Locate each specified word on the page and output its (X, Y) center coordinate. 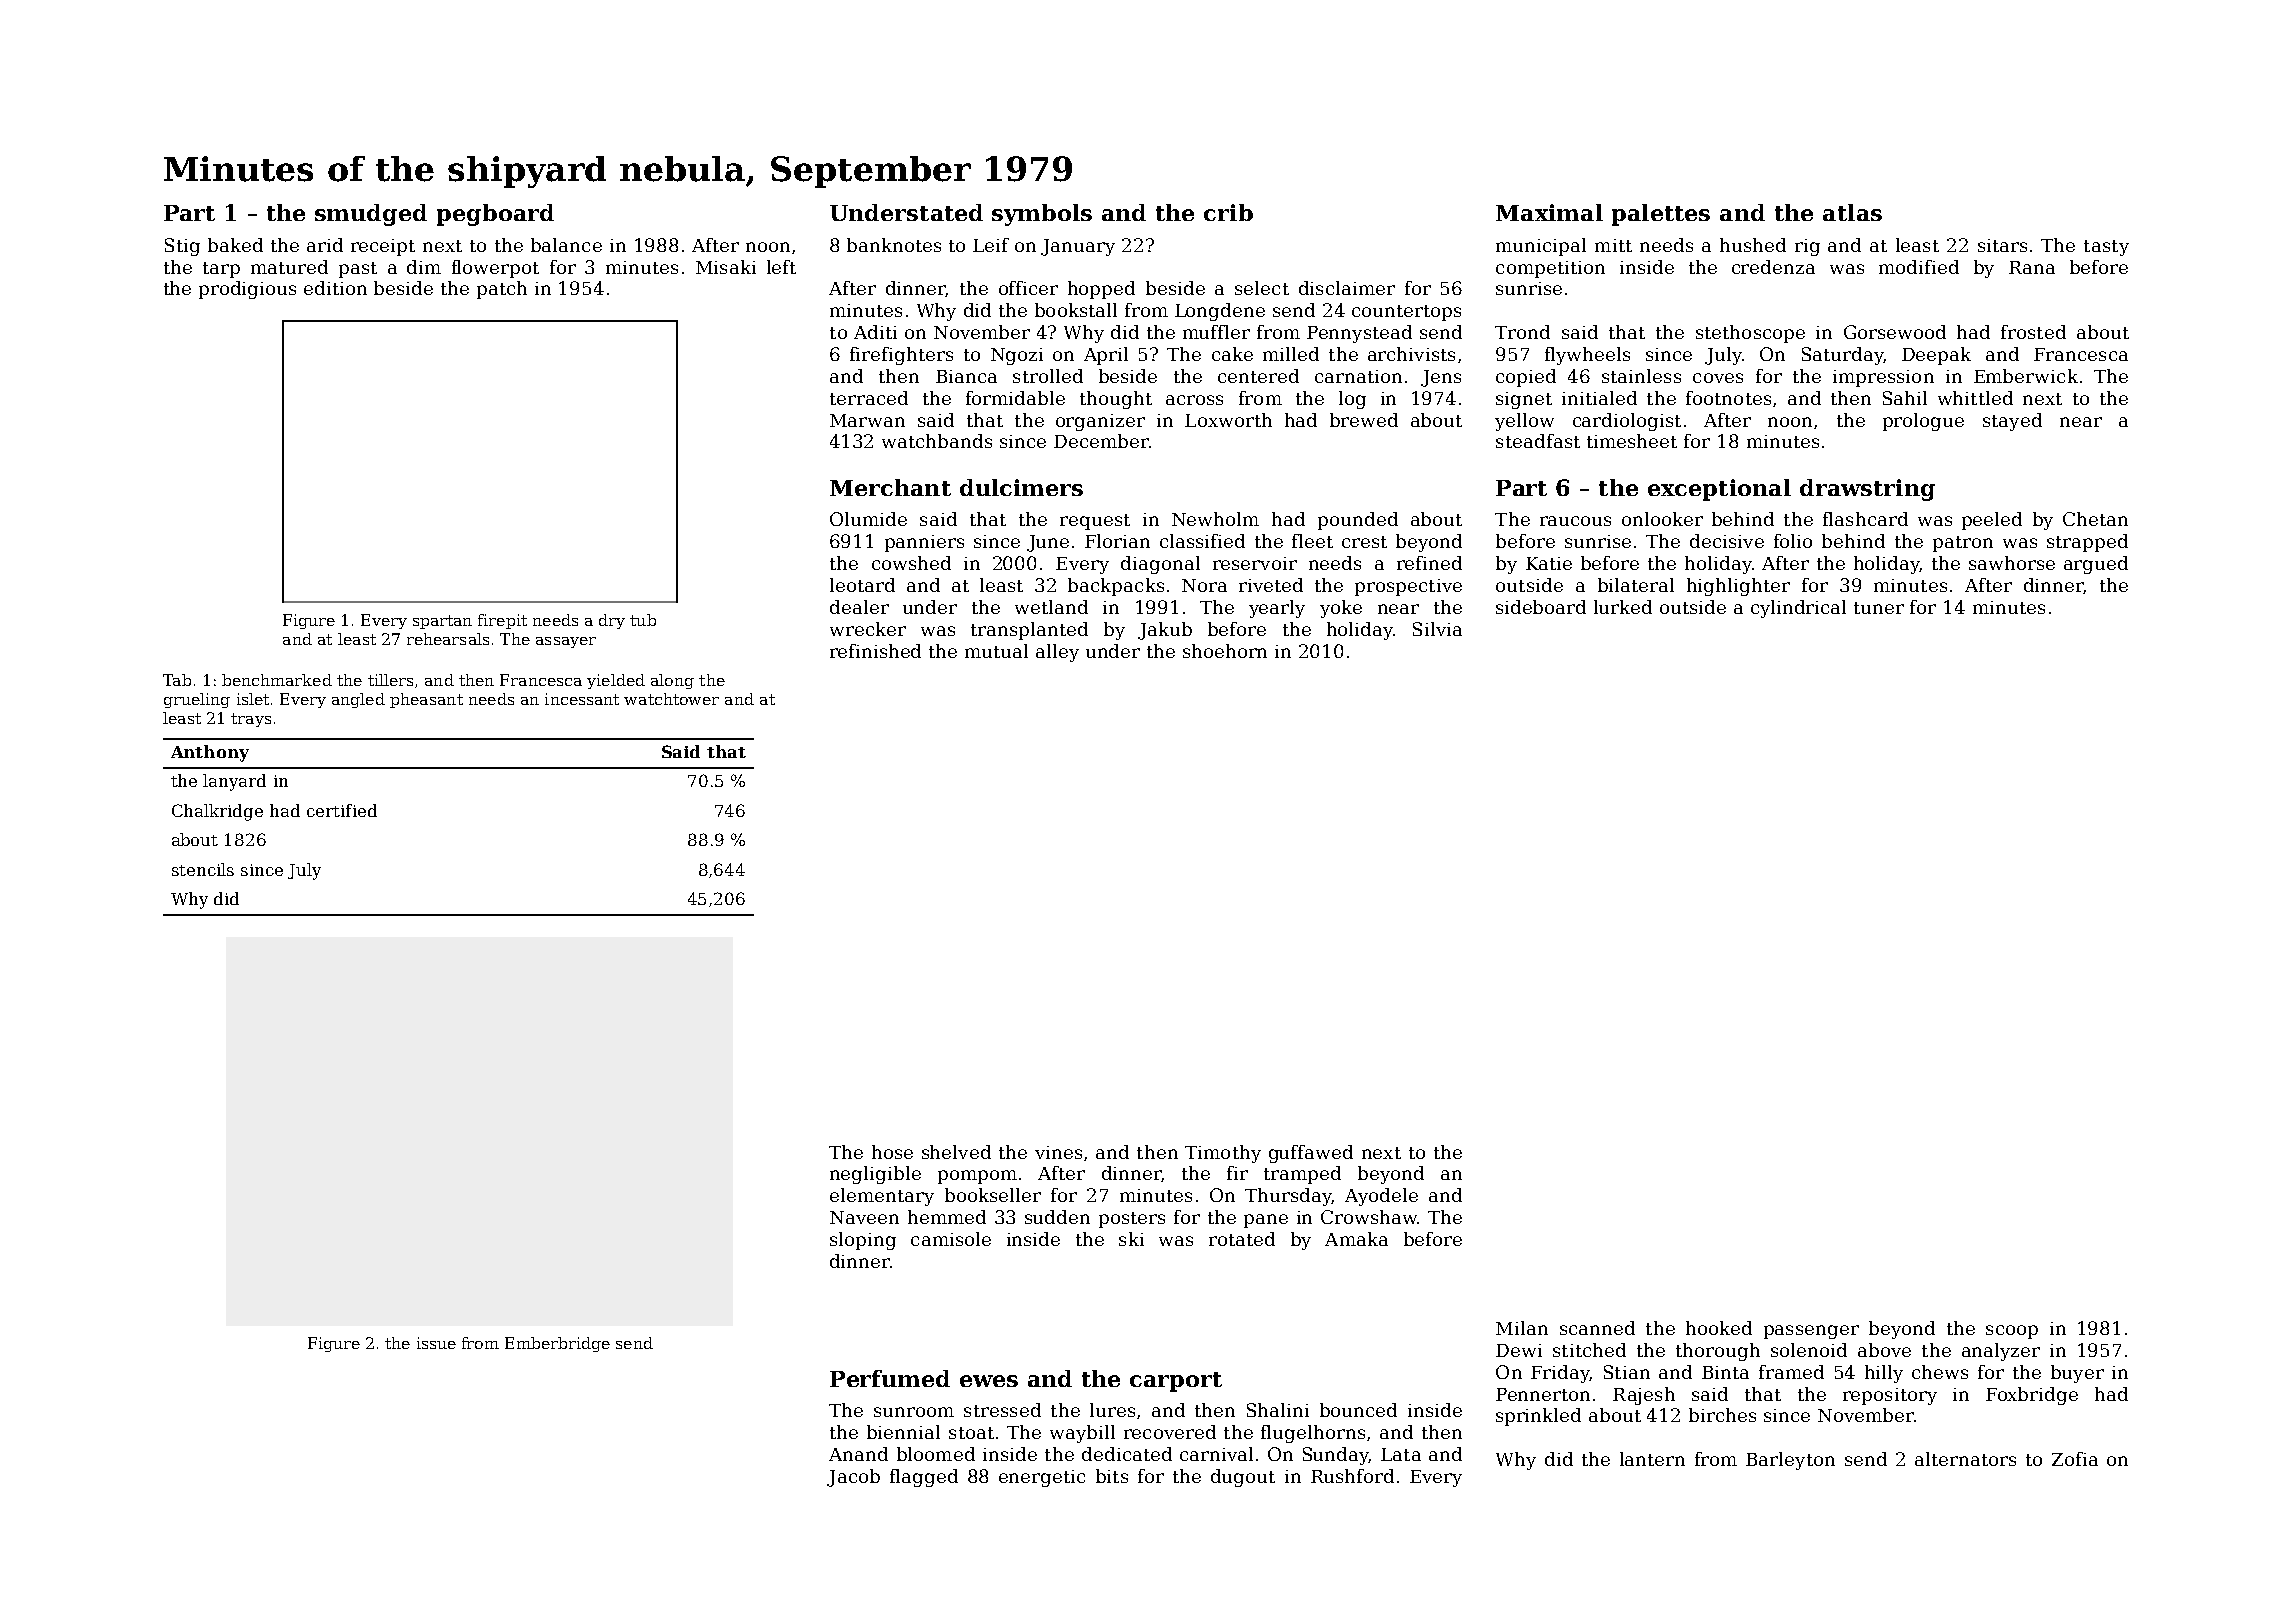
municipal (1541, 247)
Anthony (210, 753)
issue (436, 1343)
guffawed (1311, 1154)
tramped (1302, 1175)
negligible (875, 1175)
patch (502, 290)
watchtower (671, 699)
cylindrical (1798, 609)
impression (1883, 378)
